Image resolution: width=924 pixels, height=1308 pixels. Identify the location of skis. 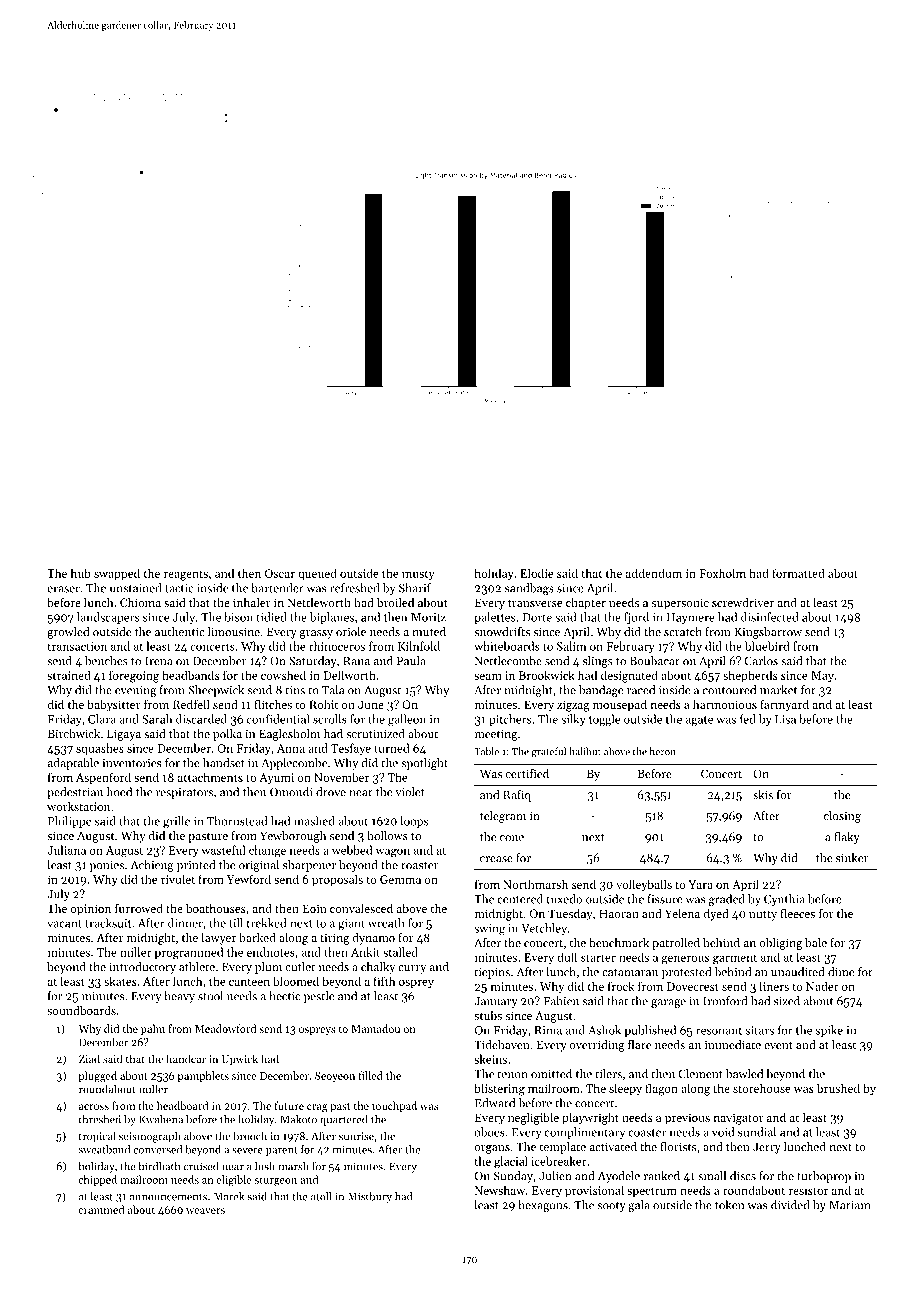
(763, 794).
